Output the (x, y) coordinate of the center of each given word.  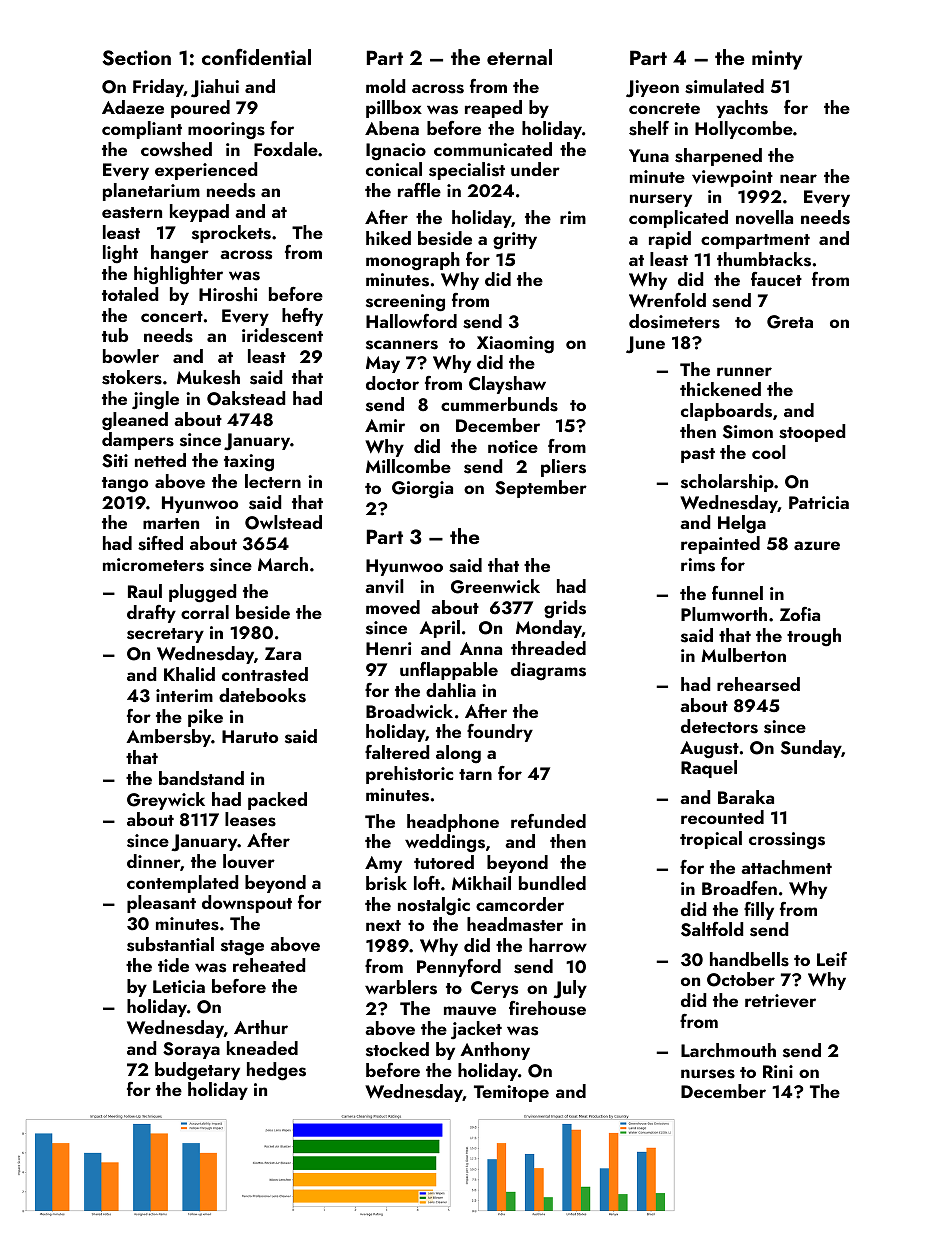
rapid (670, 240)
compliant (142, 130)
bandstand (201, 778)
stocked (397, 1049)
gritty (515, 241)
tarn (475, 774)
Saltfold (712, 929)
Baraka (746, 797)
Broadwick (409, 711)
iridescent (282, 335)
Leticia (179, 986)
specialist (467, 171)
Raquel (709, 769)
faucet (776, 279)
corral (205, 612)
